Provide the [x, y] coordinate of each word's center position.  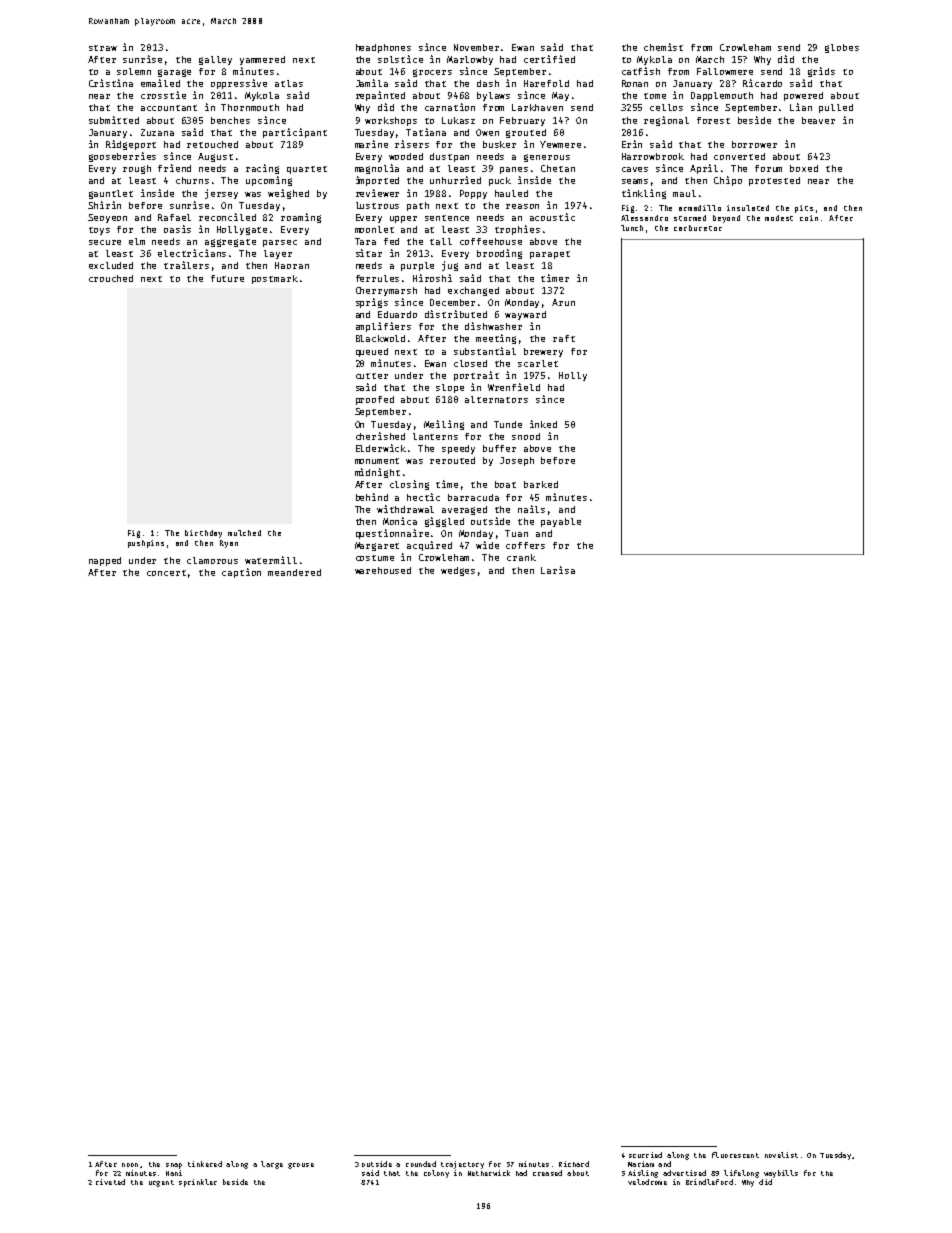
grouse [301, 1166]
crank [521, 557]
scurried [645, 1155]
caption [241, 573]
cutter [372, 376]
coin [809, 218]
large [272, 1165]
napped [105, 561]
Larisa [558, 570]
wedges [458, 571]
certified [549, 59]
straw [103, 48]
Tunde [508, 424]
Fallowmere [725, 71]
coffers [525, 545]
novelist [781, 1155]
